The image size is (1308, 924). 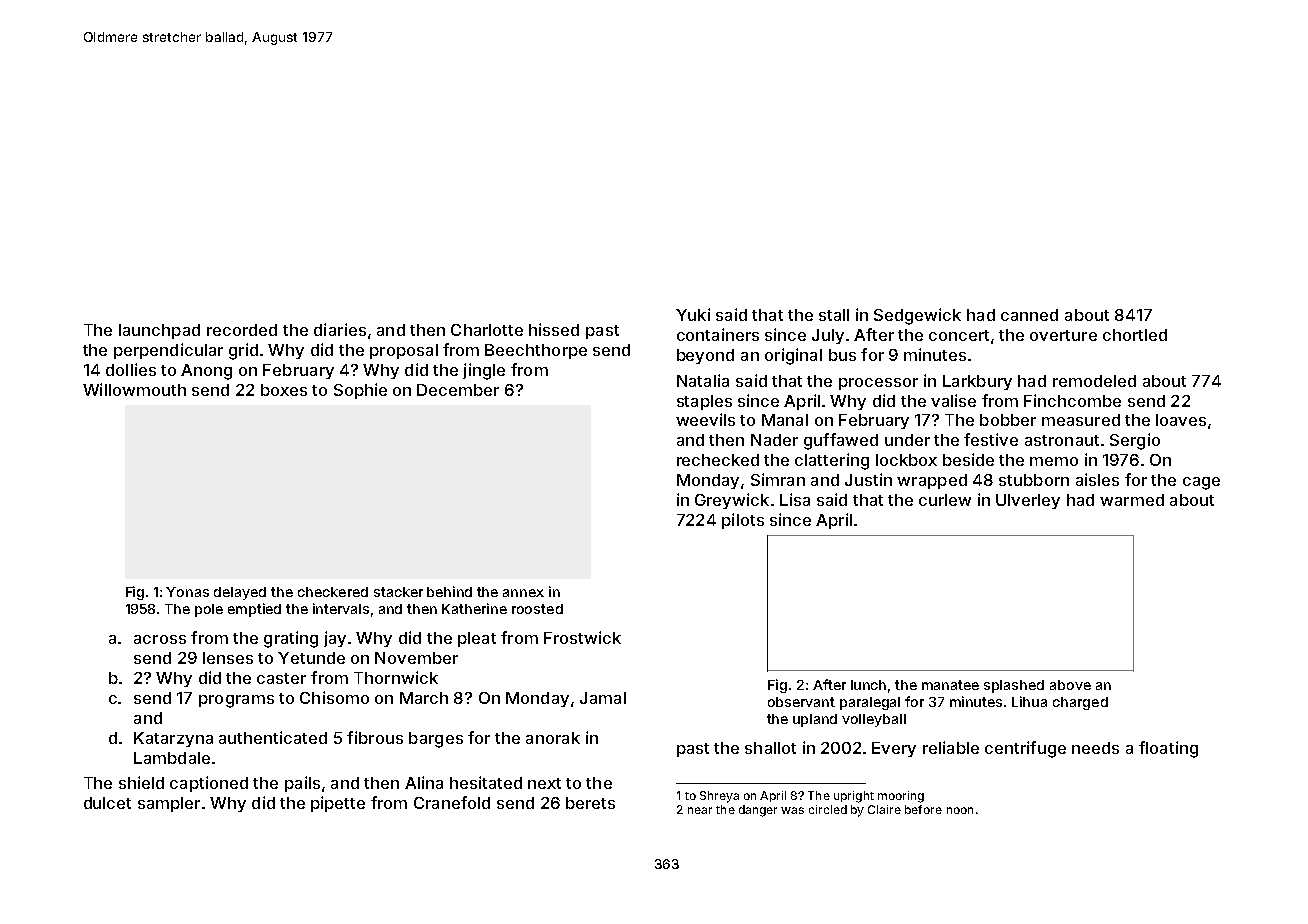 I want to click on above, so click(x=1070, y=685).
